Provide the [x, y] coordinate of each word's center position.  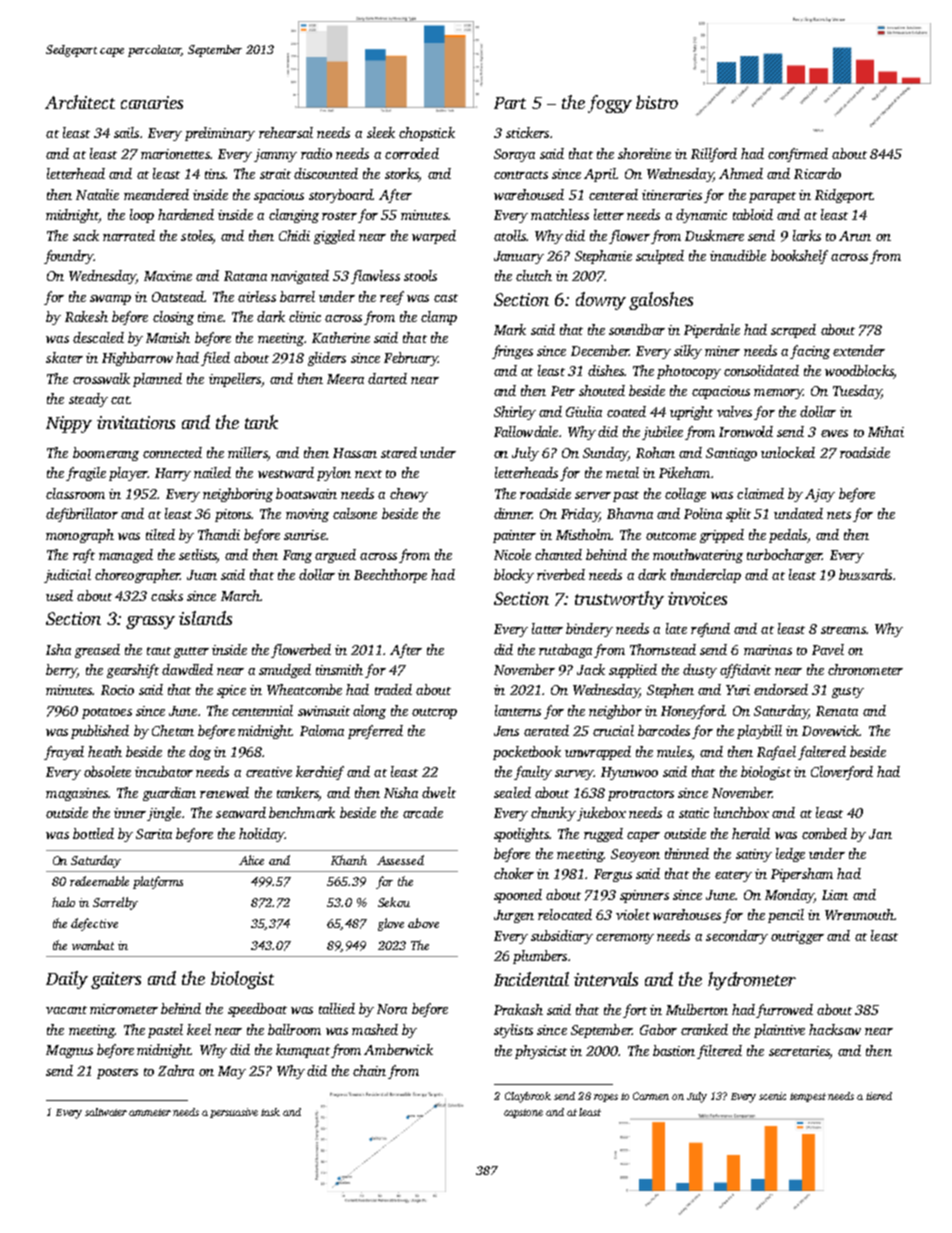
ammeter [150, 1112]
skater [64, 357]
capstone [523, 1113]
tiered [879, 1096]
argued [335, 556]
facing [810, 352]
